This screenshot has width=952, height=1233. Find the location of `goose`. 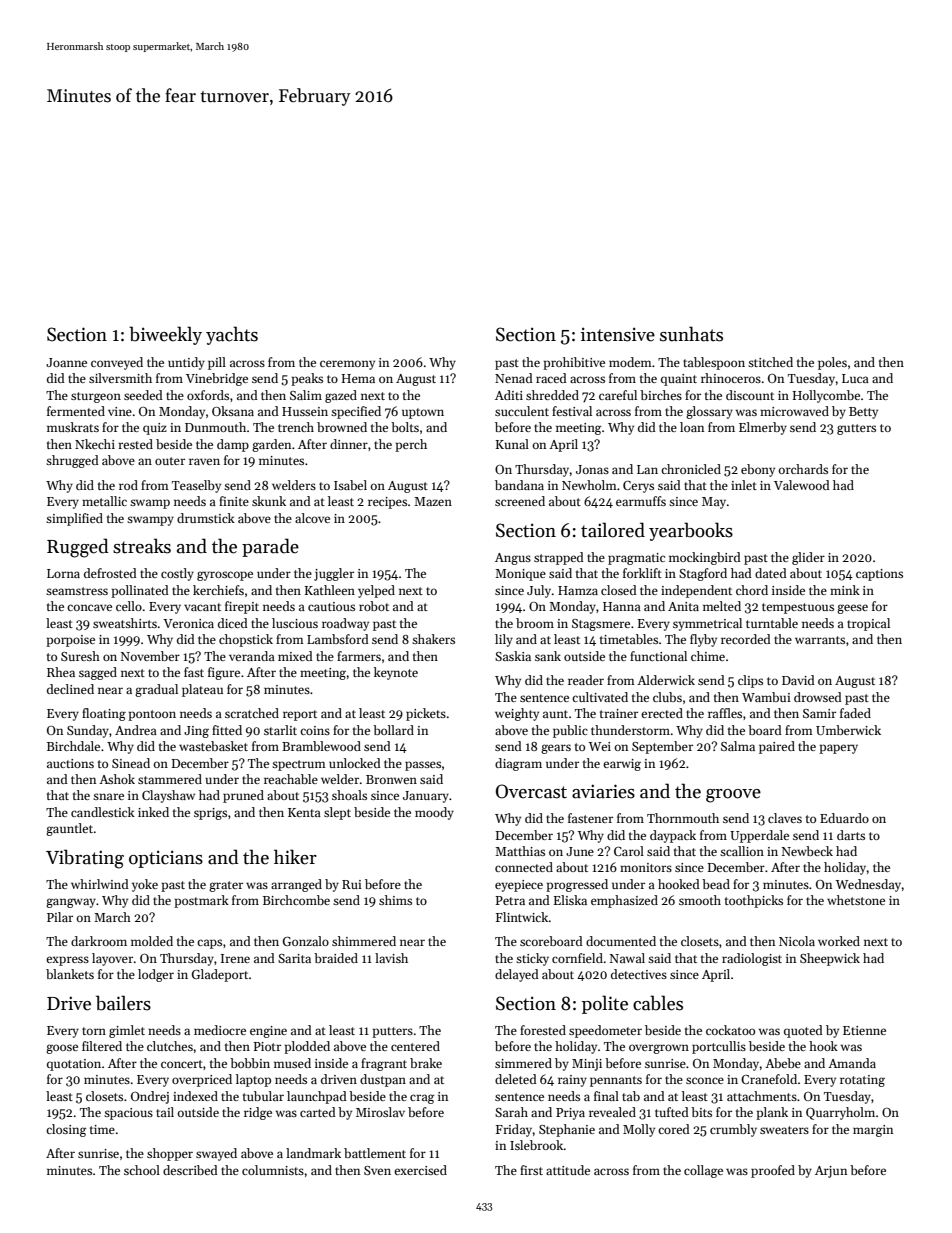

goose is located at coordinates (62, 1049).
